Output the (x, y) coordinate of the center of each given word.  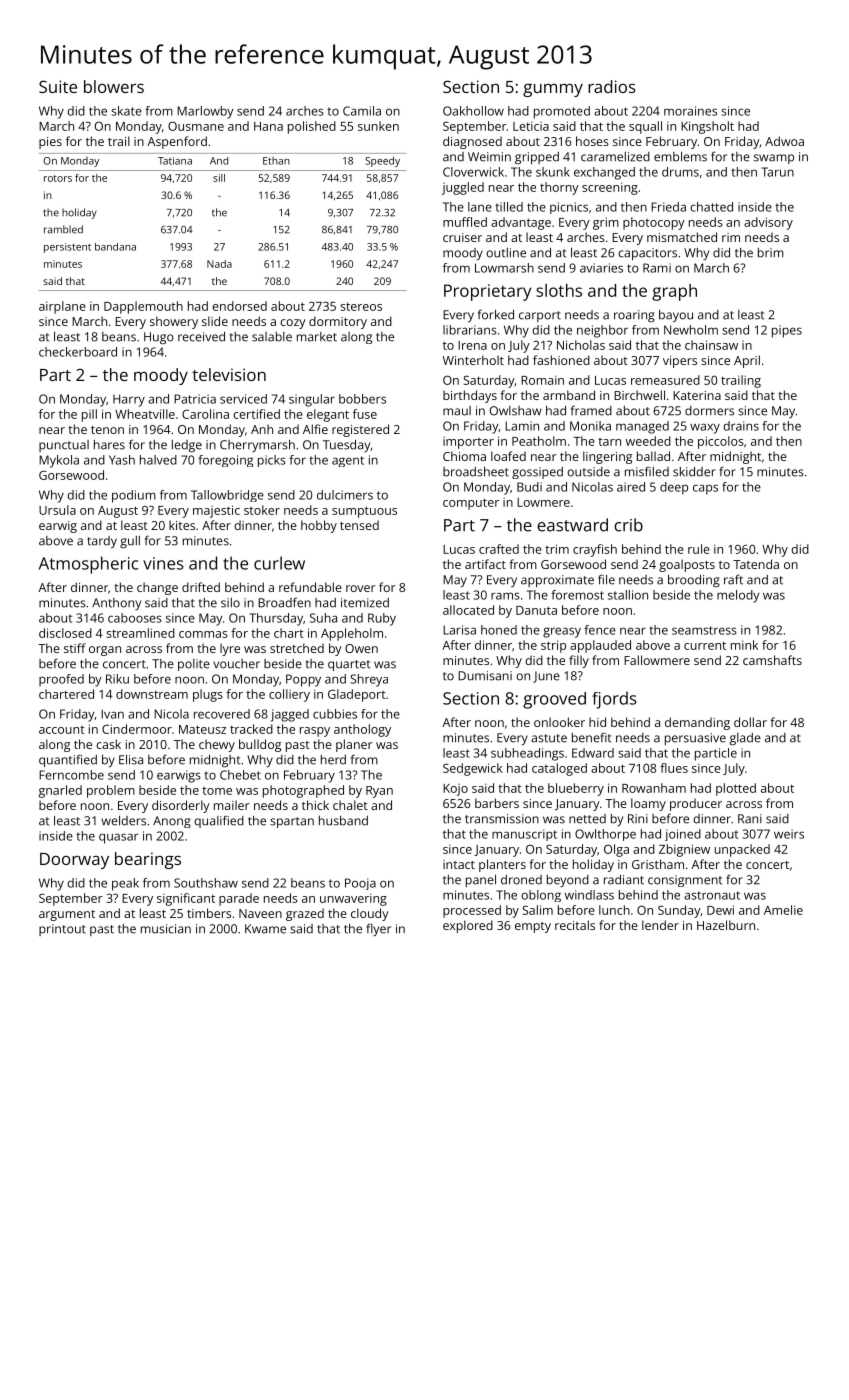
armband (569, 395)
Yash (122, 460)
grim (606, 223)
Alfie (315, 429)
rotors (58, 178)
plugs (208, 695)
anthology (362, 730)
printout (62, 930)
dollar (750, 722)
